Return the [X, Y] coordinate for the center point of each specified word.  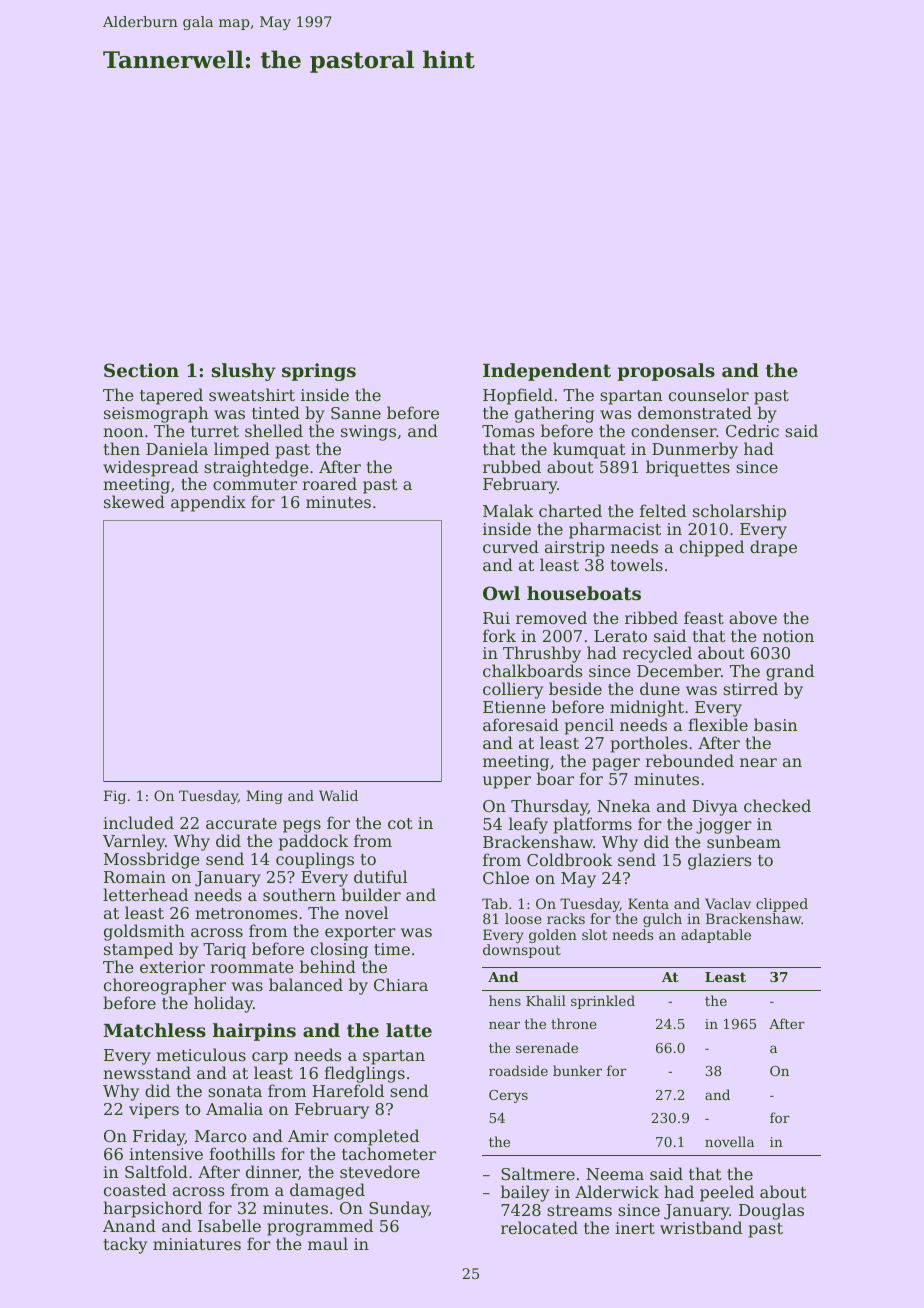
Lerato [620, 636]
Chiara [401, 984]
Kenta [648, 903]
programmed [320, 1227]
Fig [115, 797]
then [122, 448]
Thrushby [542, 655]
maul [328, 1243]
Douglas [771, 1211]
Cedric [752, 430]
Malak [508, 510]
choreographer [165, 986]
